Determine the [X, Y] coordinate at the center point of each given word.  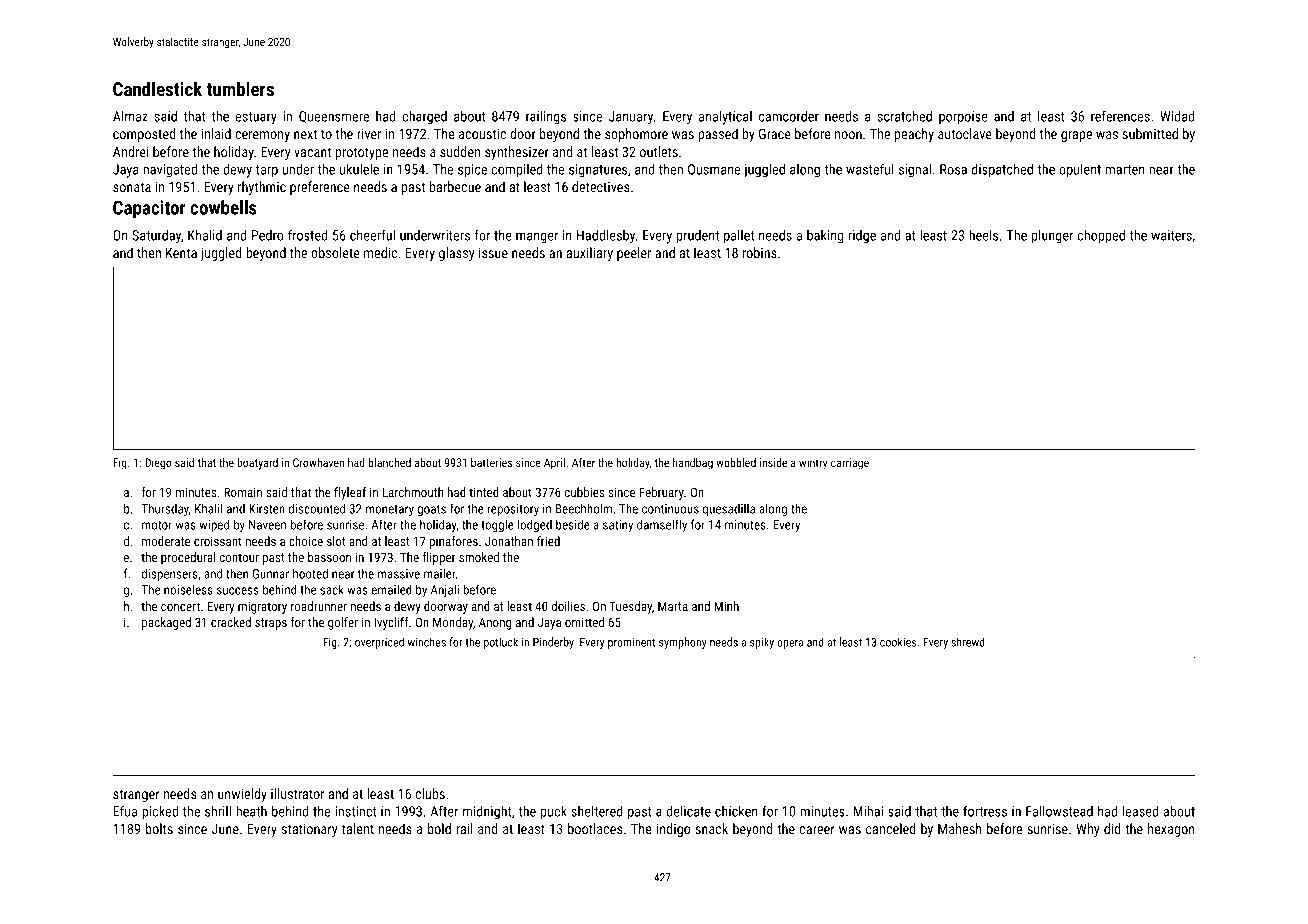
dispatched [1002, 170]
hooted [310, 573]
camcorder [789, 116]
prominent [631, 643]
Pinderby [553, 643]
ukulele [359, 169]
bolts [159, 828]
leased [1140, 811]
